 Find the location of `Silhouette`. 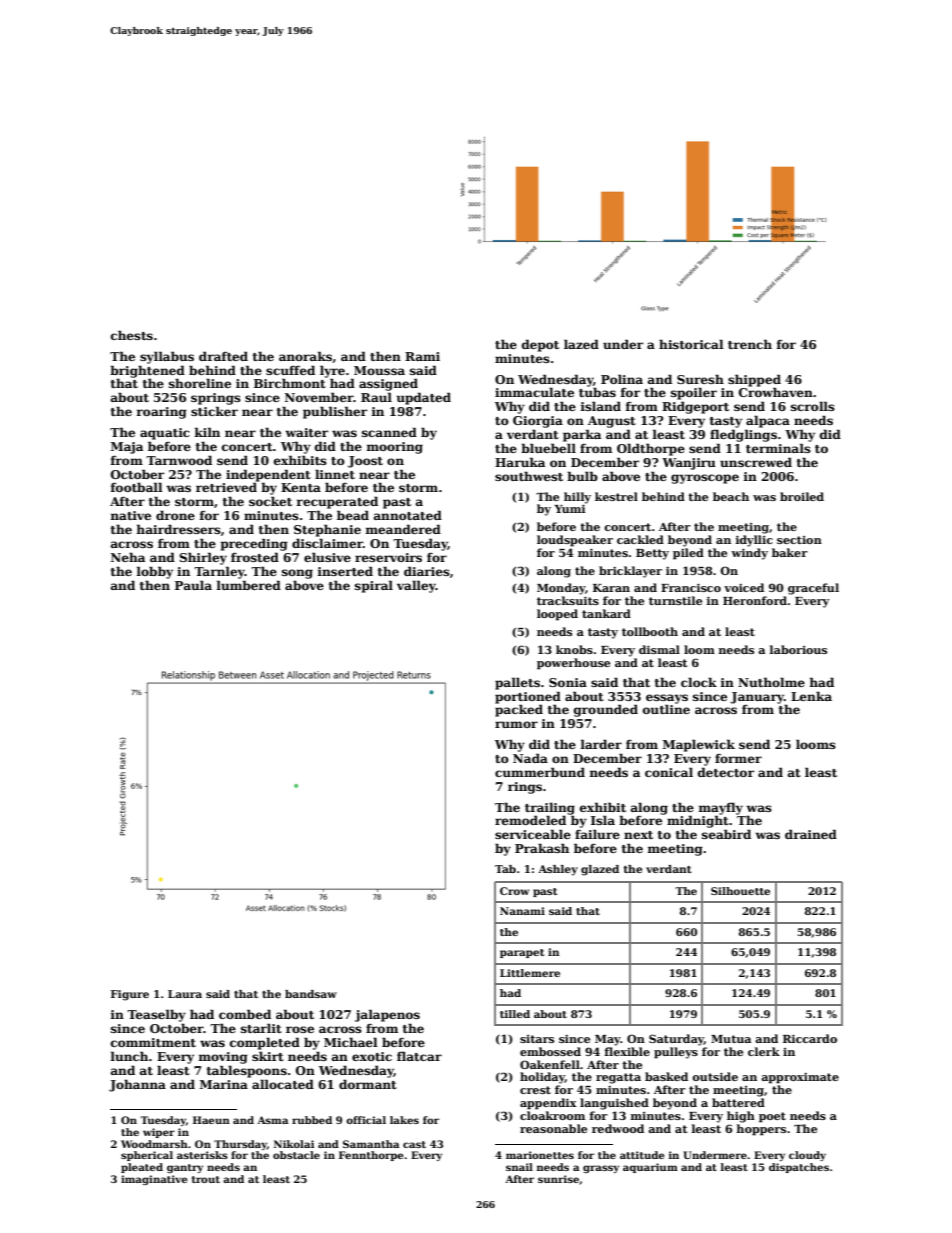

Silhouette is located at coordinates (740, 891).
